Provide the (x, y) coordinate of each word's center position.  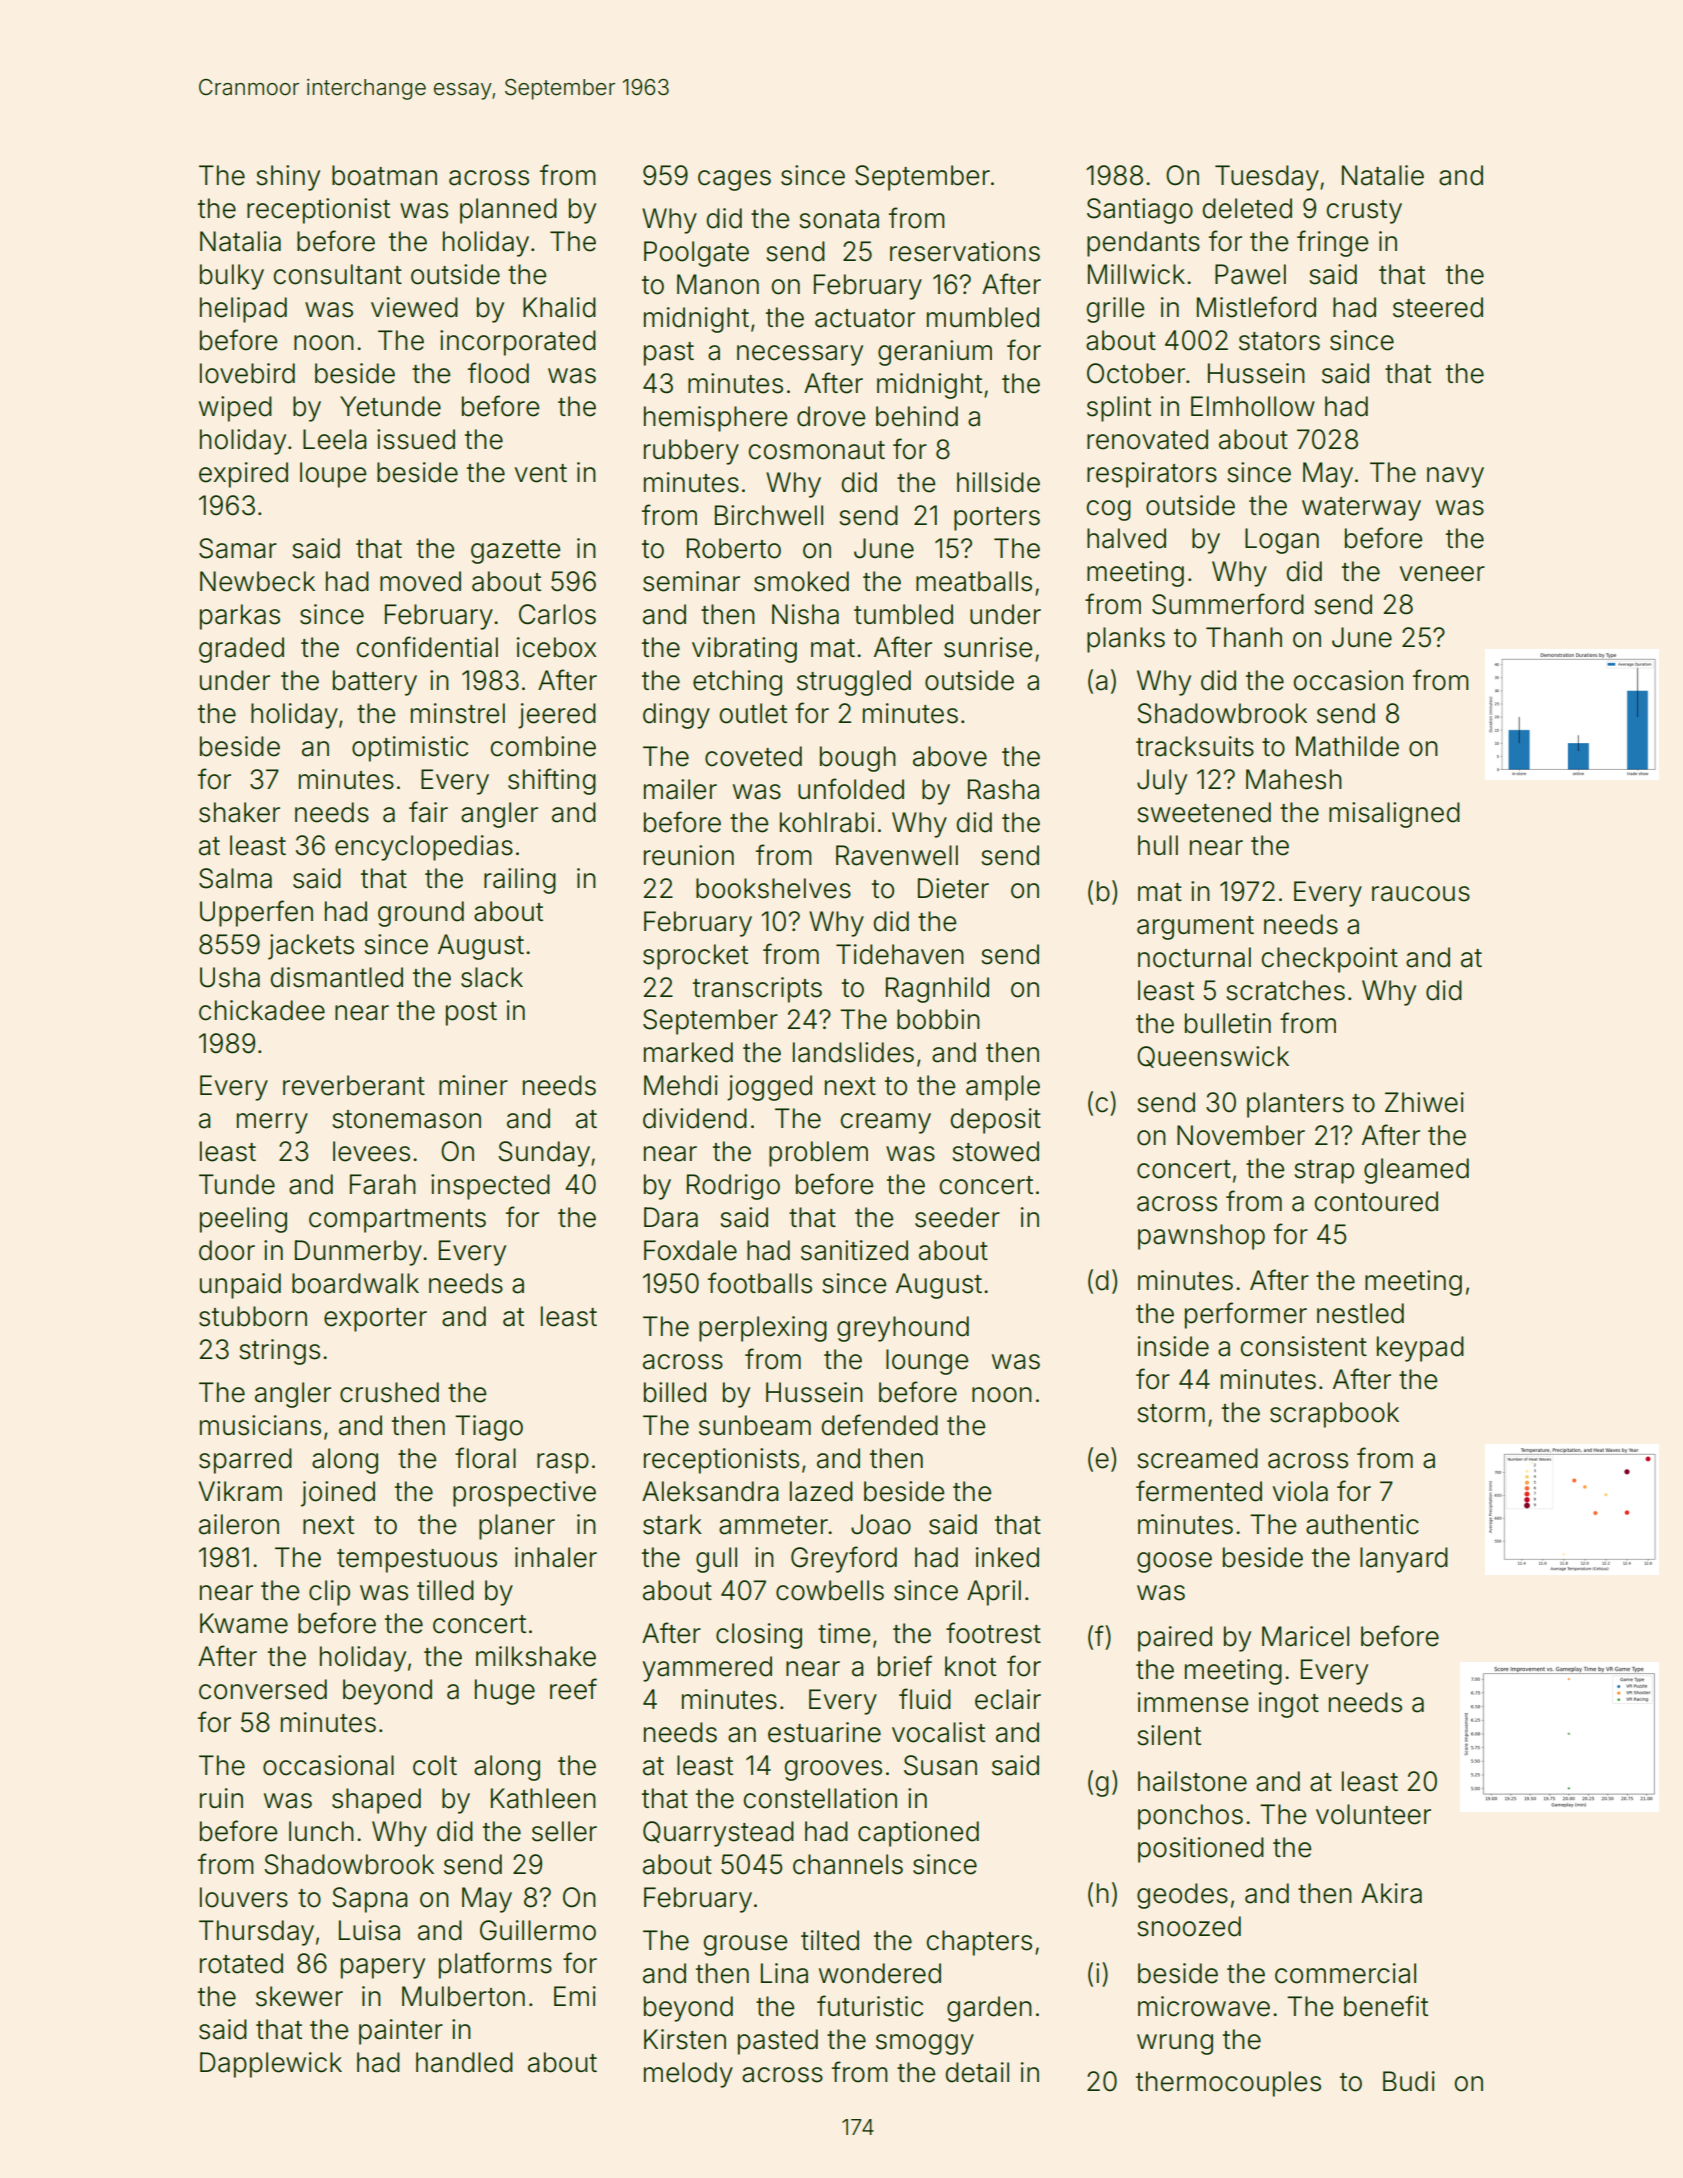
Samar (238, 548)
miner (473, 1085)
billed (675, 1392)
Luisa (369, 1930)
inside (1173, 1346)
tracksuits (1195, 746)
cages (734, 180)
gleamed (1416, 1171)
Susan (940, 1765)
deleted (1247, 208)
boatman (384, 175)
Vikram (240, 1491)
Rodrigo (733, 1187)
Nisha (805, 614)
